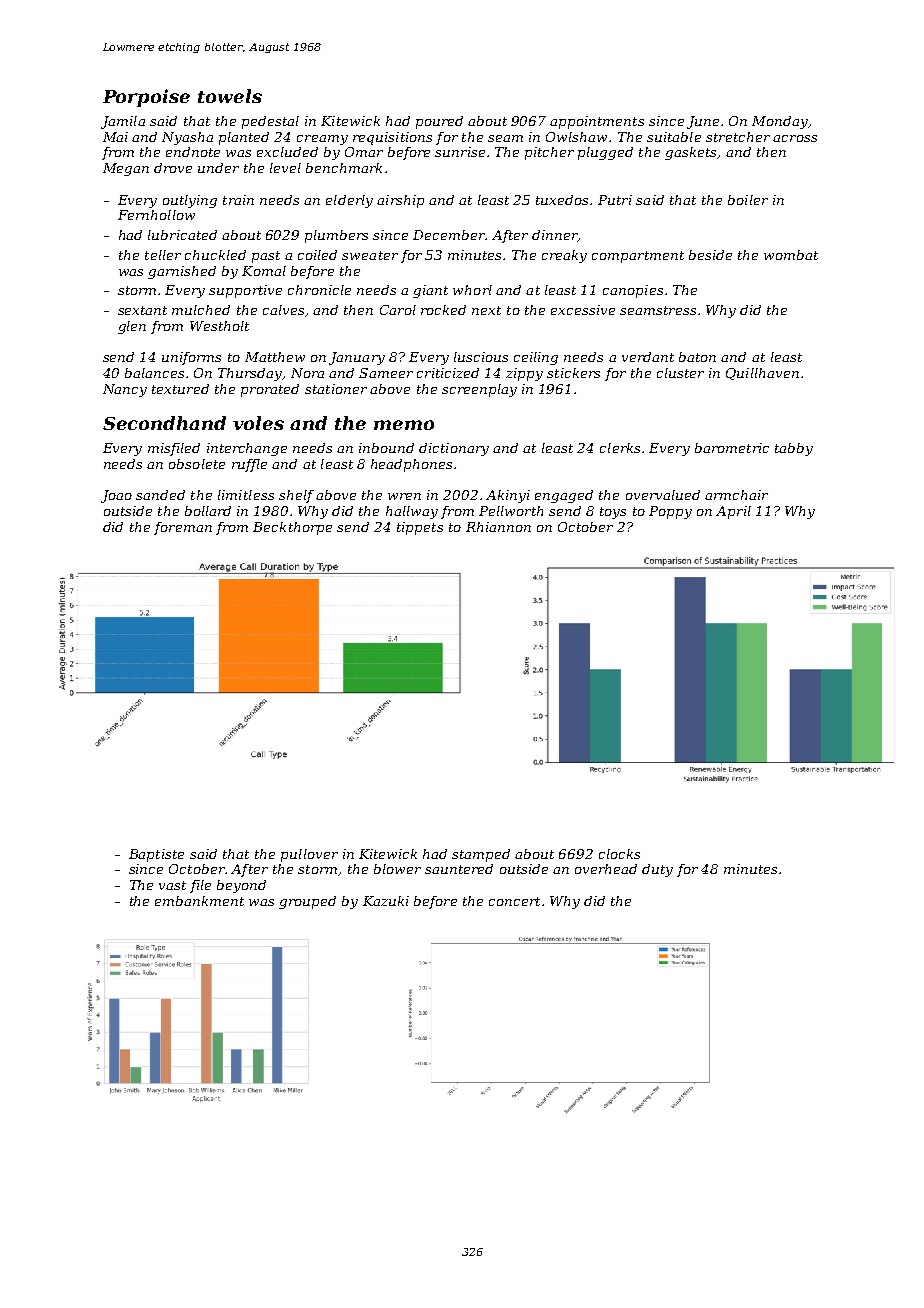  What do you see at coordinates (605, 153) in the screenshot?
I see `plugged` at bounding box center [605, 153].
